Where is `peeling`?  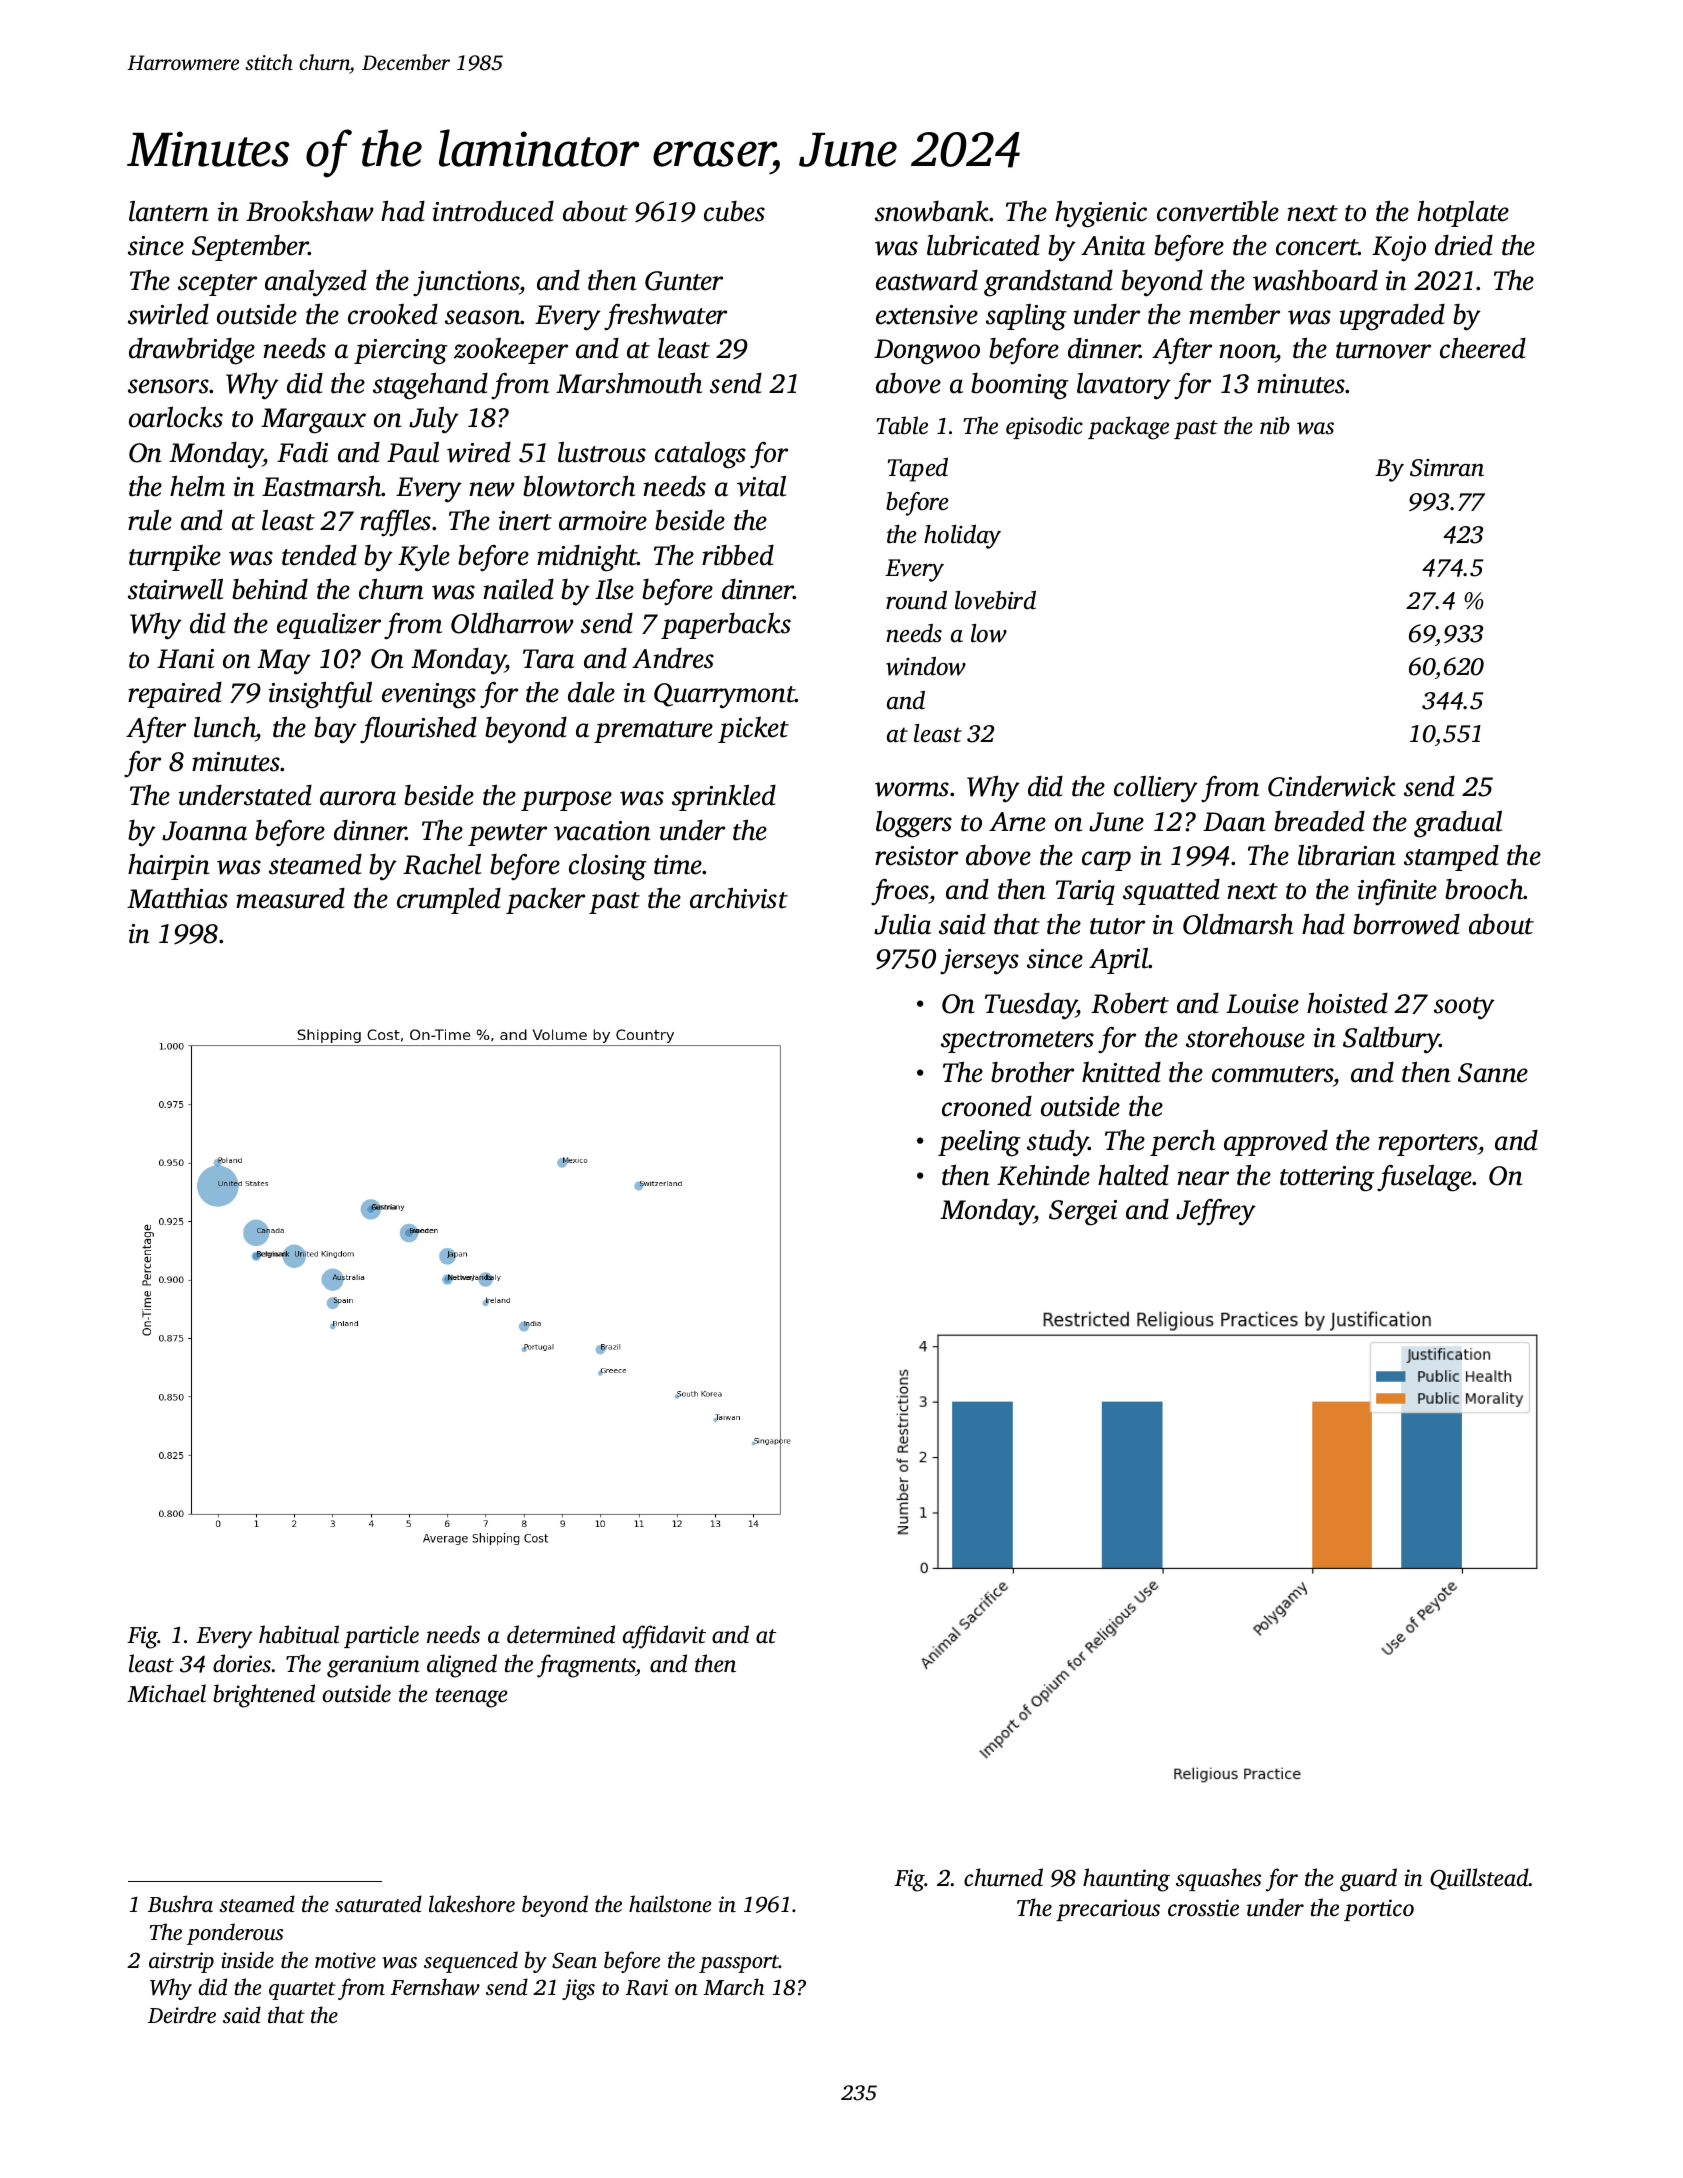 peeling is located at coordinates (979, 1143).
